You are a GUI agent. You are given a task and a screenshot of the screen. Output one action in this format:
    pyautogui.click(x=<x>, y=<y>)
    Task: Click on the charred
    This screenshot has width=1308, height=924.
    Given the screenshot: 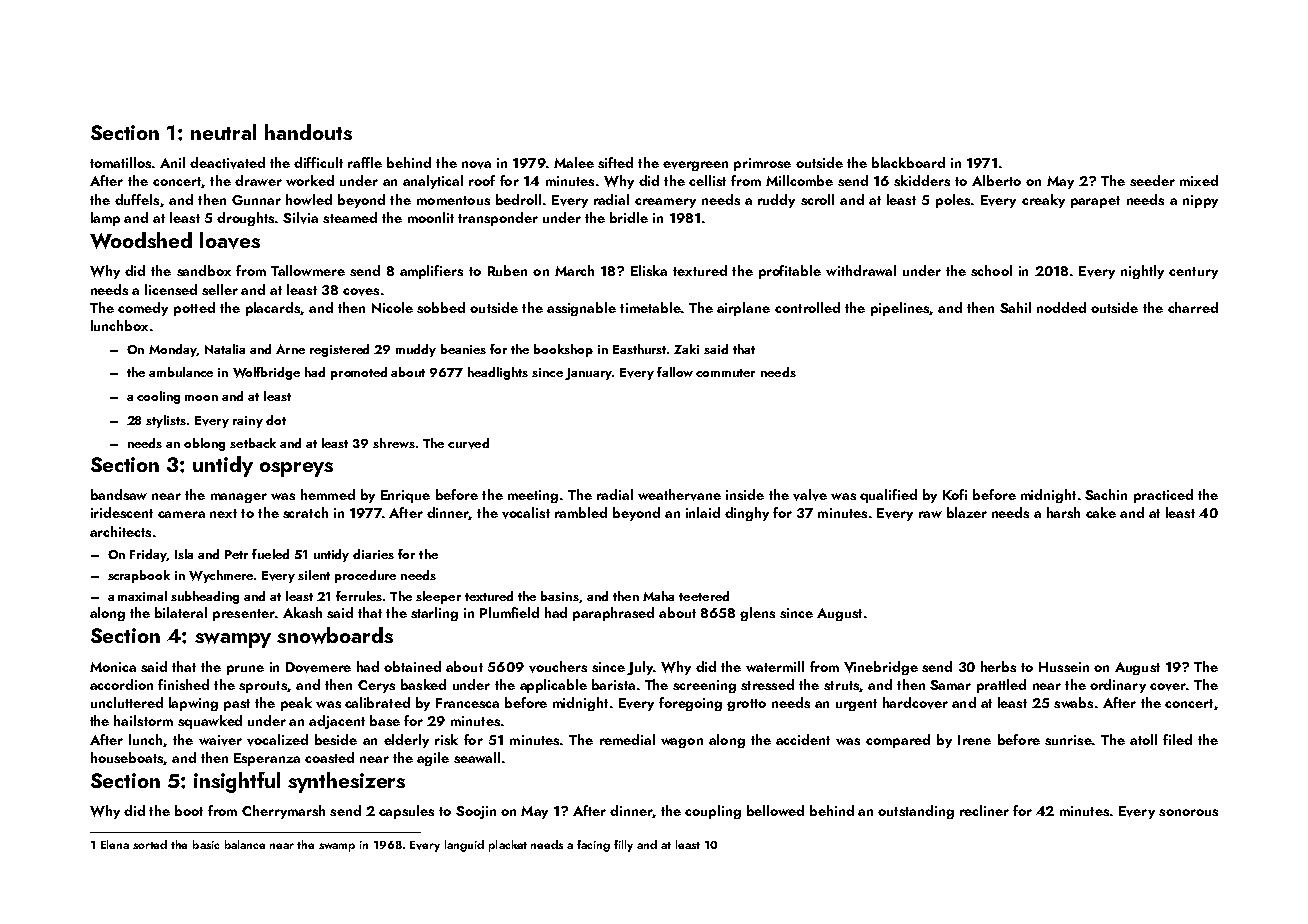 What is the action you would take?
    pyautogui.click(x=1193, y=307)
